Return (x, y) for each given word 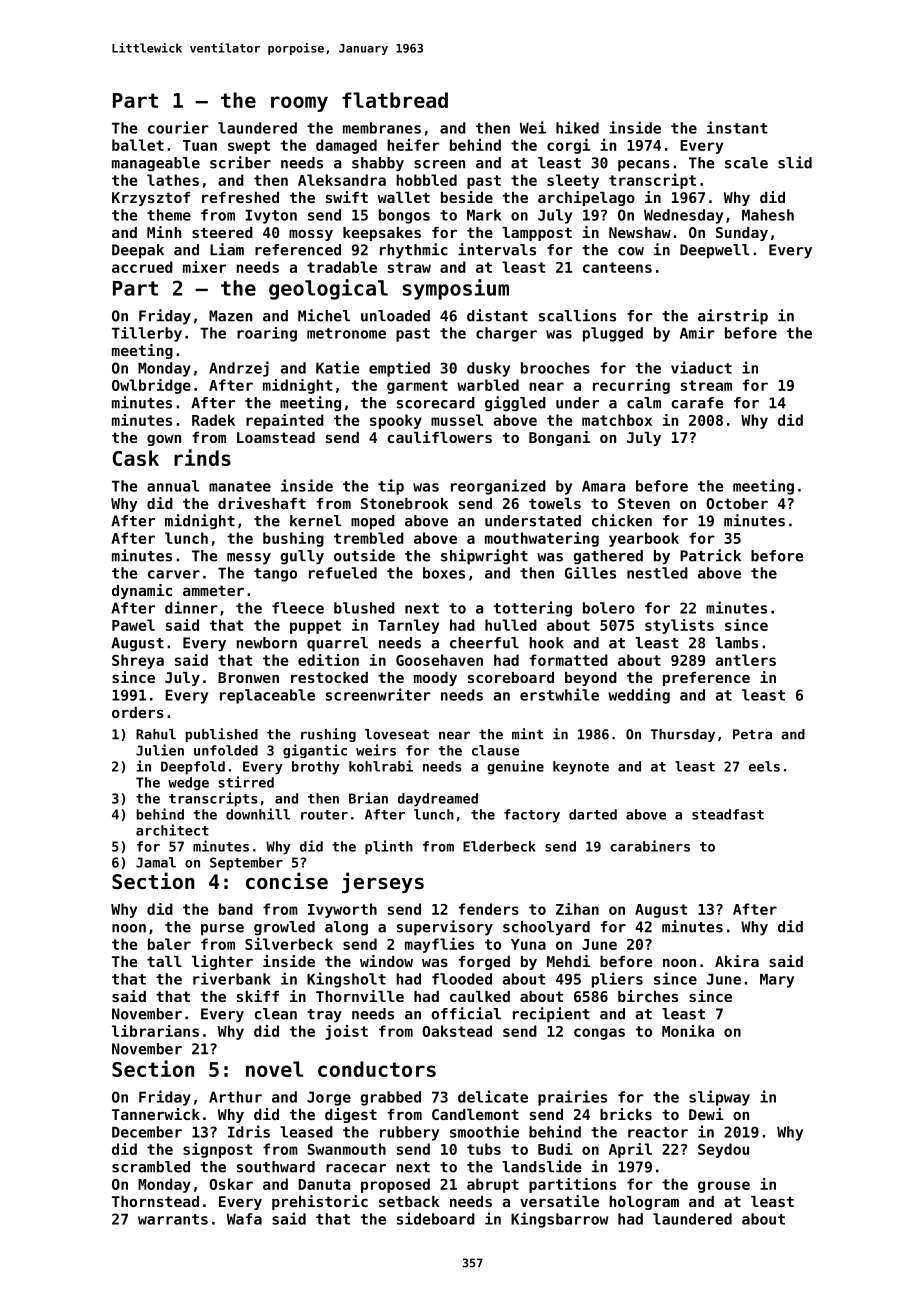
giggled (515, 404)
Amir (697, 333)
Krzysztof (151, 199)
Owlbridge (151, 386)
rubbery (409, 1133)
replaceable (267, 696)
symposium (455, 289)
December (147, 1132)
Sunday (742, 234)
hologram (644, 1203)
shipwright (484, 557)
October (737, 503)
